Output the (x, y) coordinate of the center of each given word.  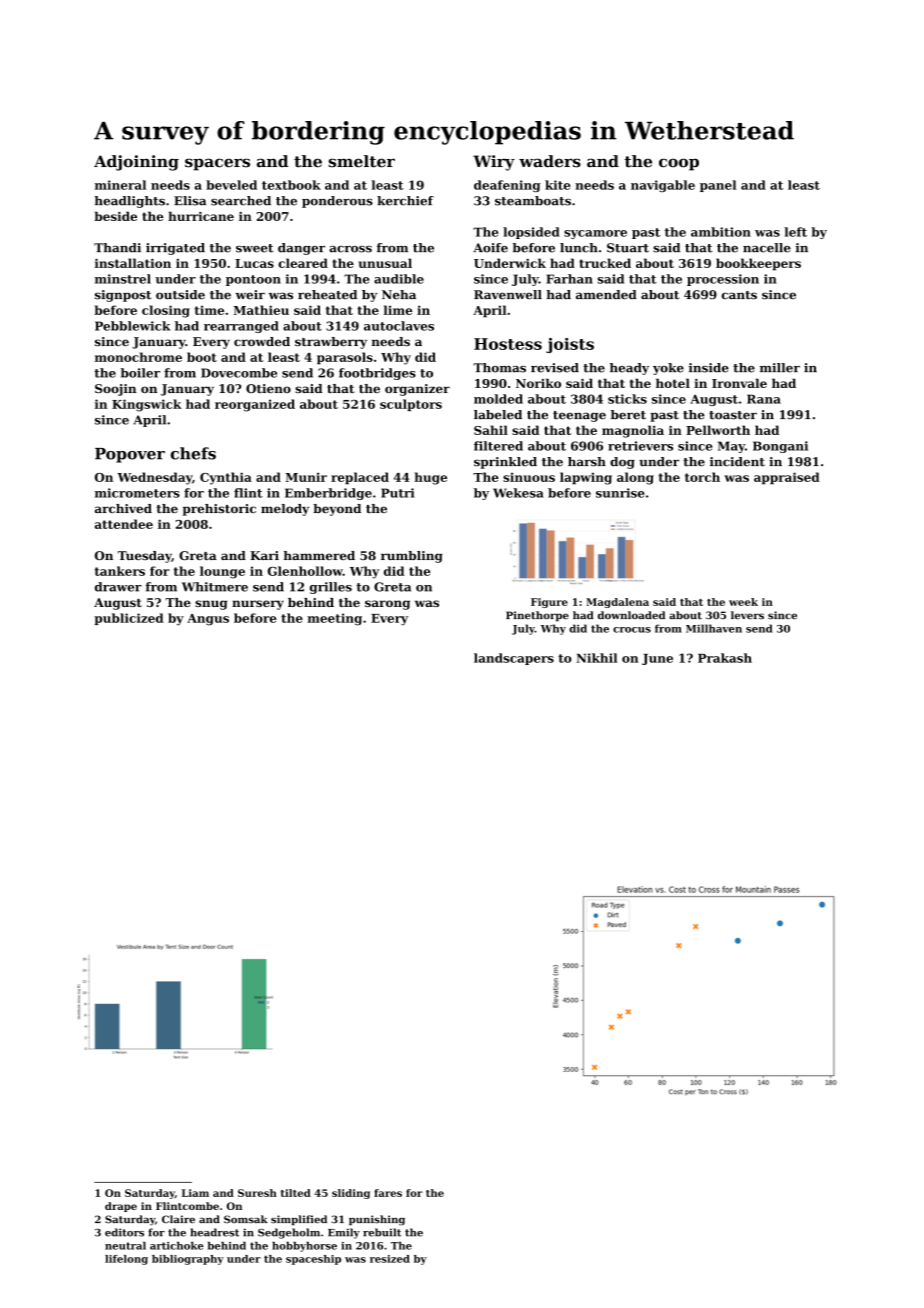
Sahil (491, 430)
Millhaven (714, 628)
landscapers (514, 659)
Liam (195, 1193)
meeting (334, 619)
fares (388, 1193)
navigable (663, 186)
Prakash (725, 658)
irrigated (175, 249)
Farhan (569, 279)
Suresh (257, 1193)
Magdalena (617, 603)
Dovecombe (239, 373)
